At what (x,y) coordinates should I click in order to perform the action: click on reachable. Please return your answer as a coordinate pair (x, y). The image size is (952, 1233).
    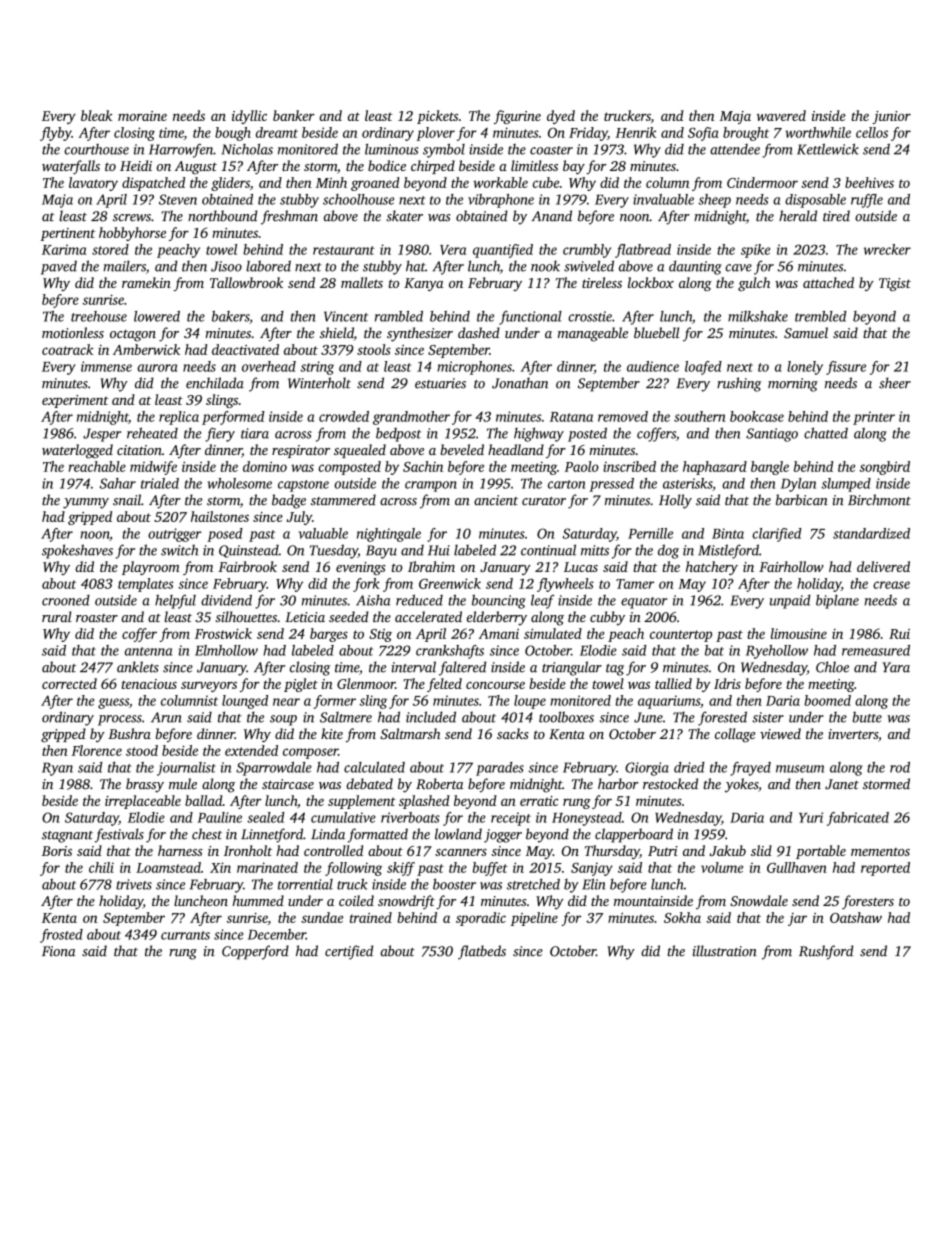
    Looking at the image, I should click on (97, 466).
